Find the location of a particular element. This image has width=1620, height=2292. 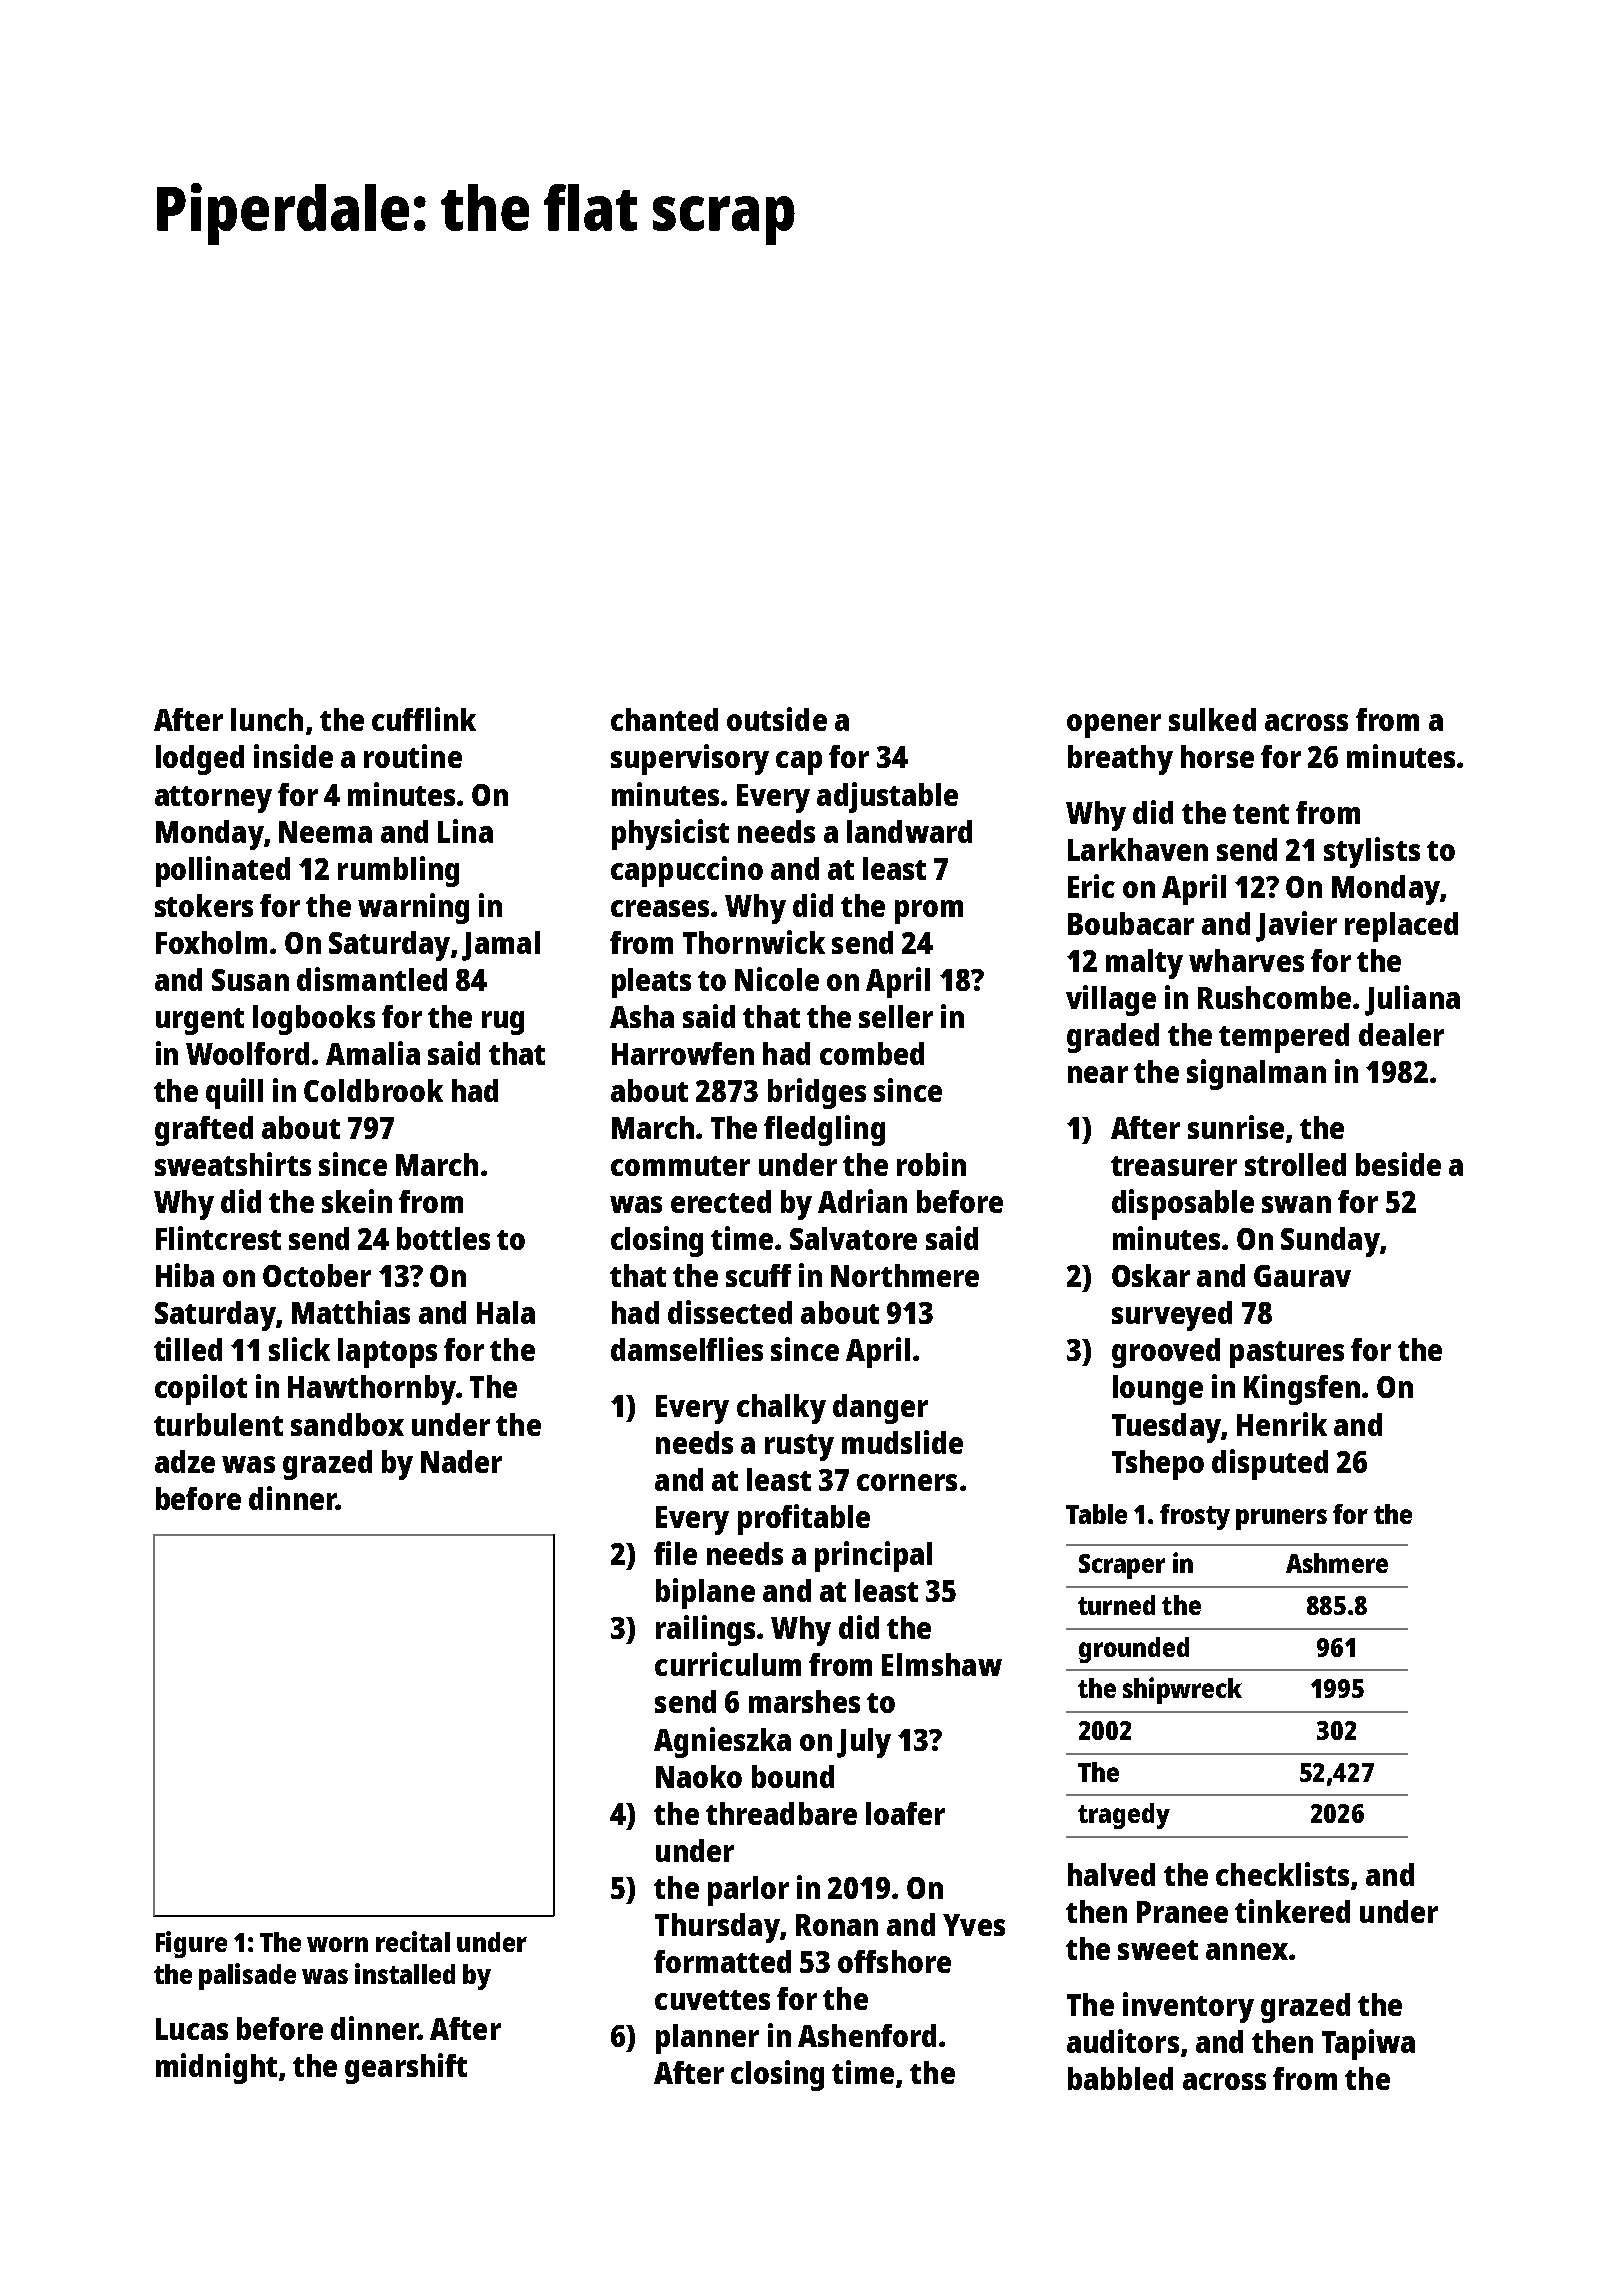

gearshift is located at coordinates (406, 2068).
